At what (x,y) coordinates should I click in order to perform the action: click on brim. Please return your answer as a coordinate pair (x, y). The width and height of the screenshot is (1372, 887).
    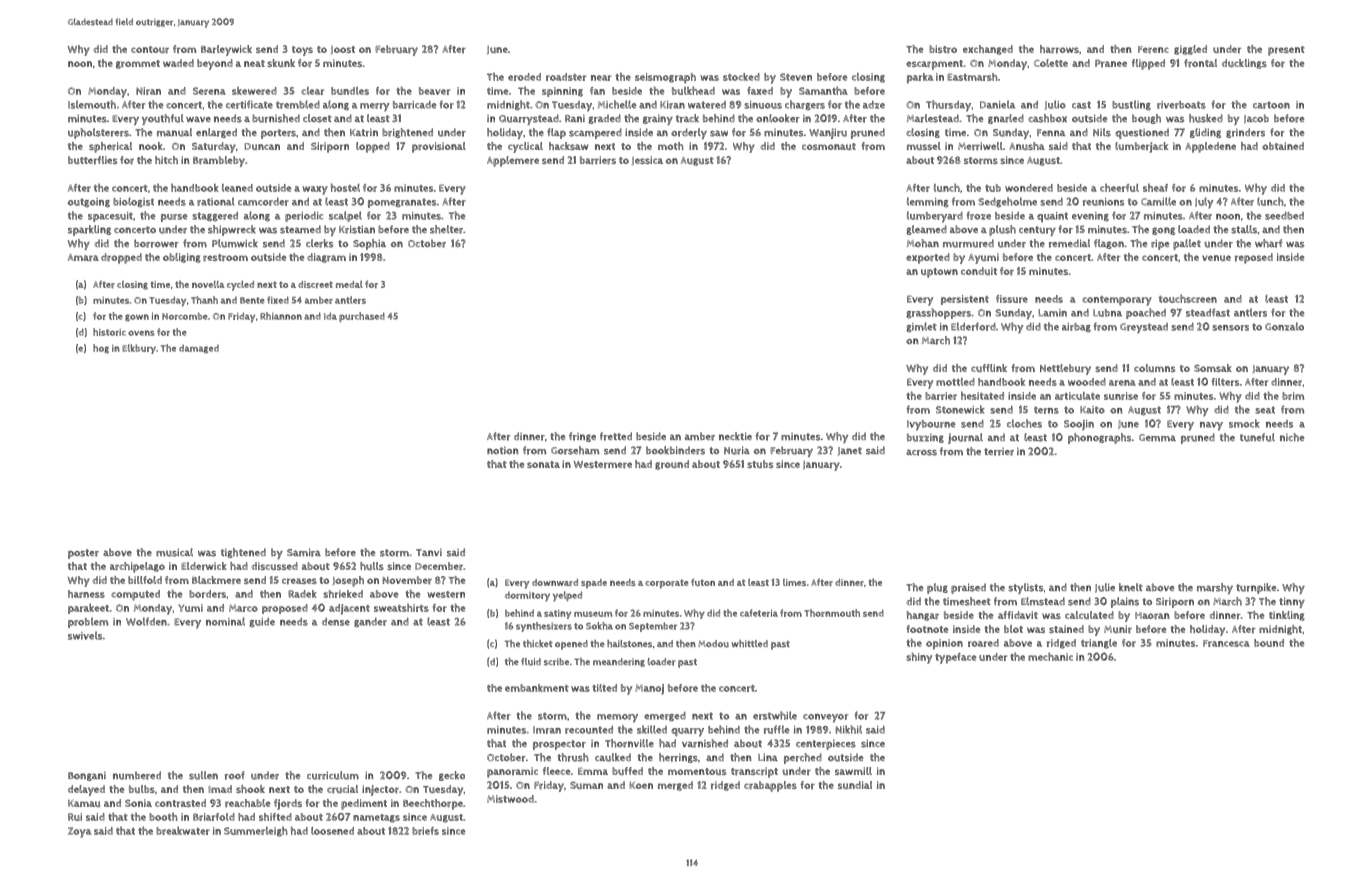
    Looking at the image, I should click on (1293, 396).
